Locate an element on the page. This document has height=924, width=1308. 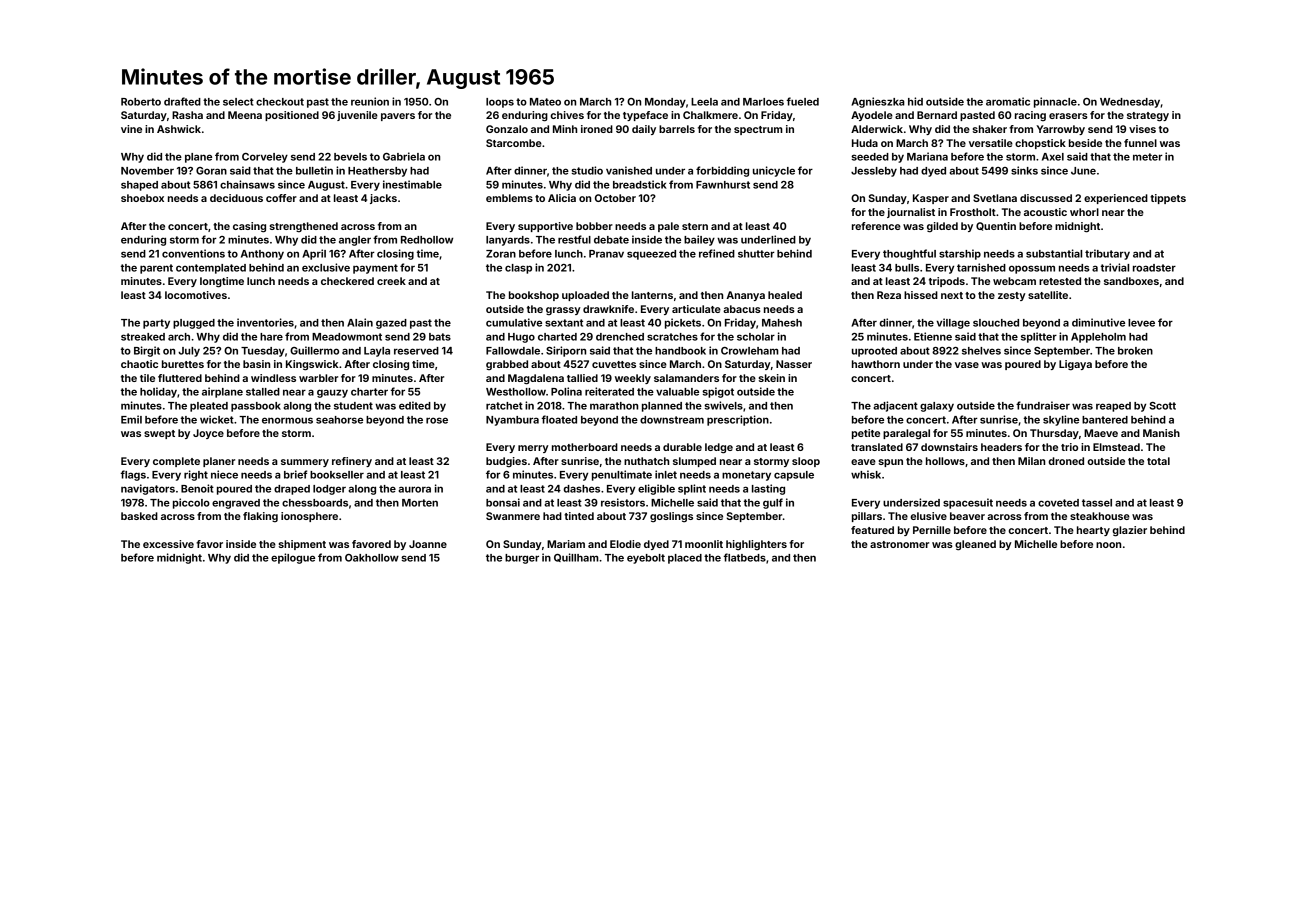
June is located at coordinates (1083, 171).
